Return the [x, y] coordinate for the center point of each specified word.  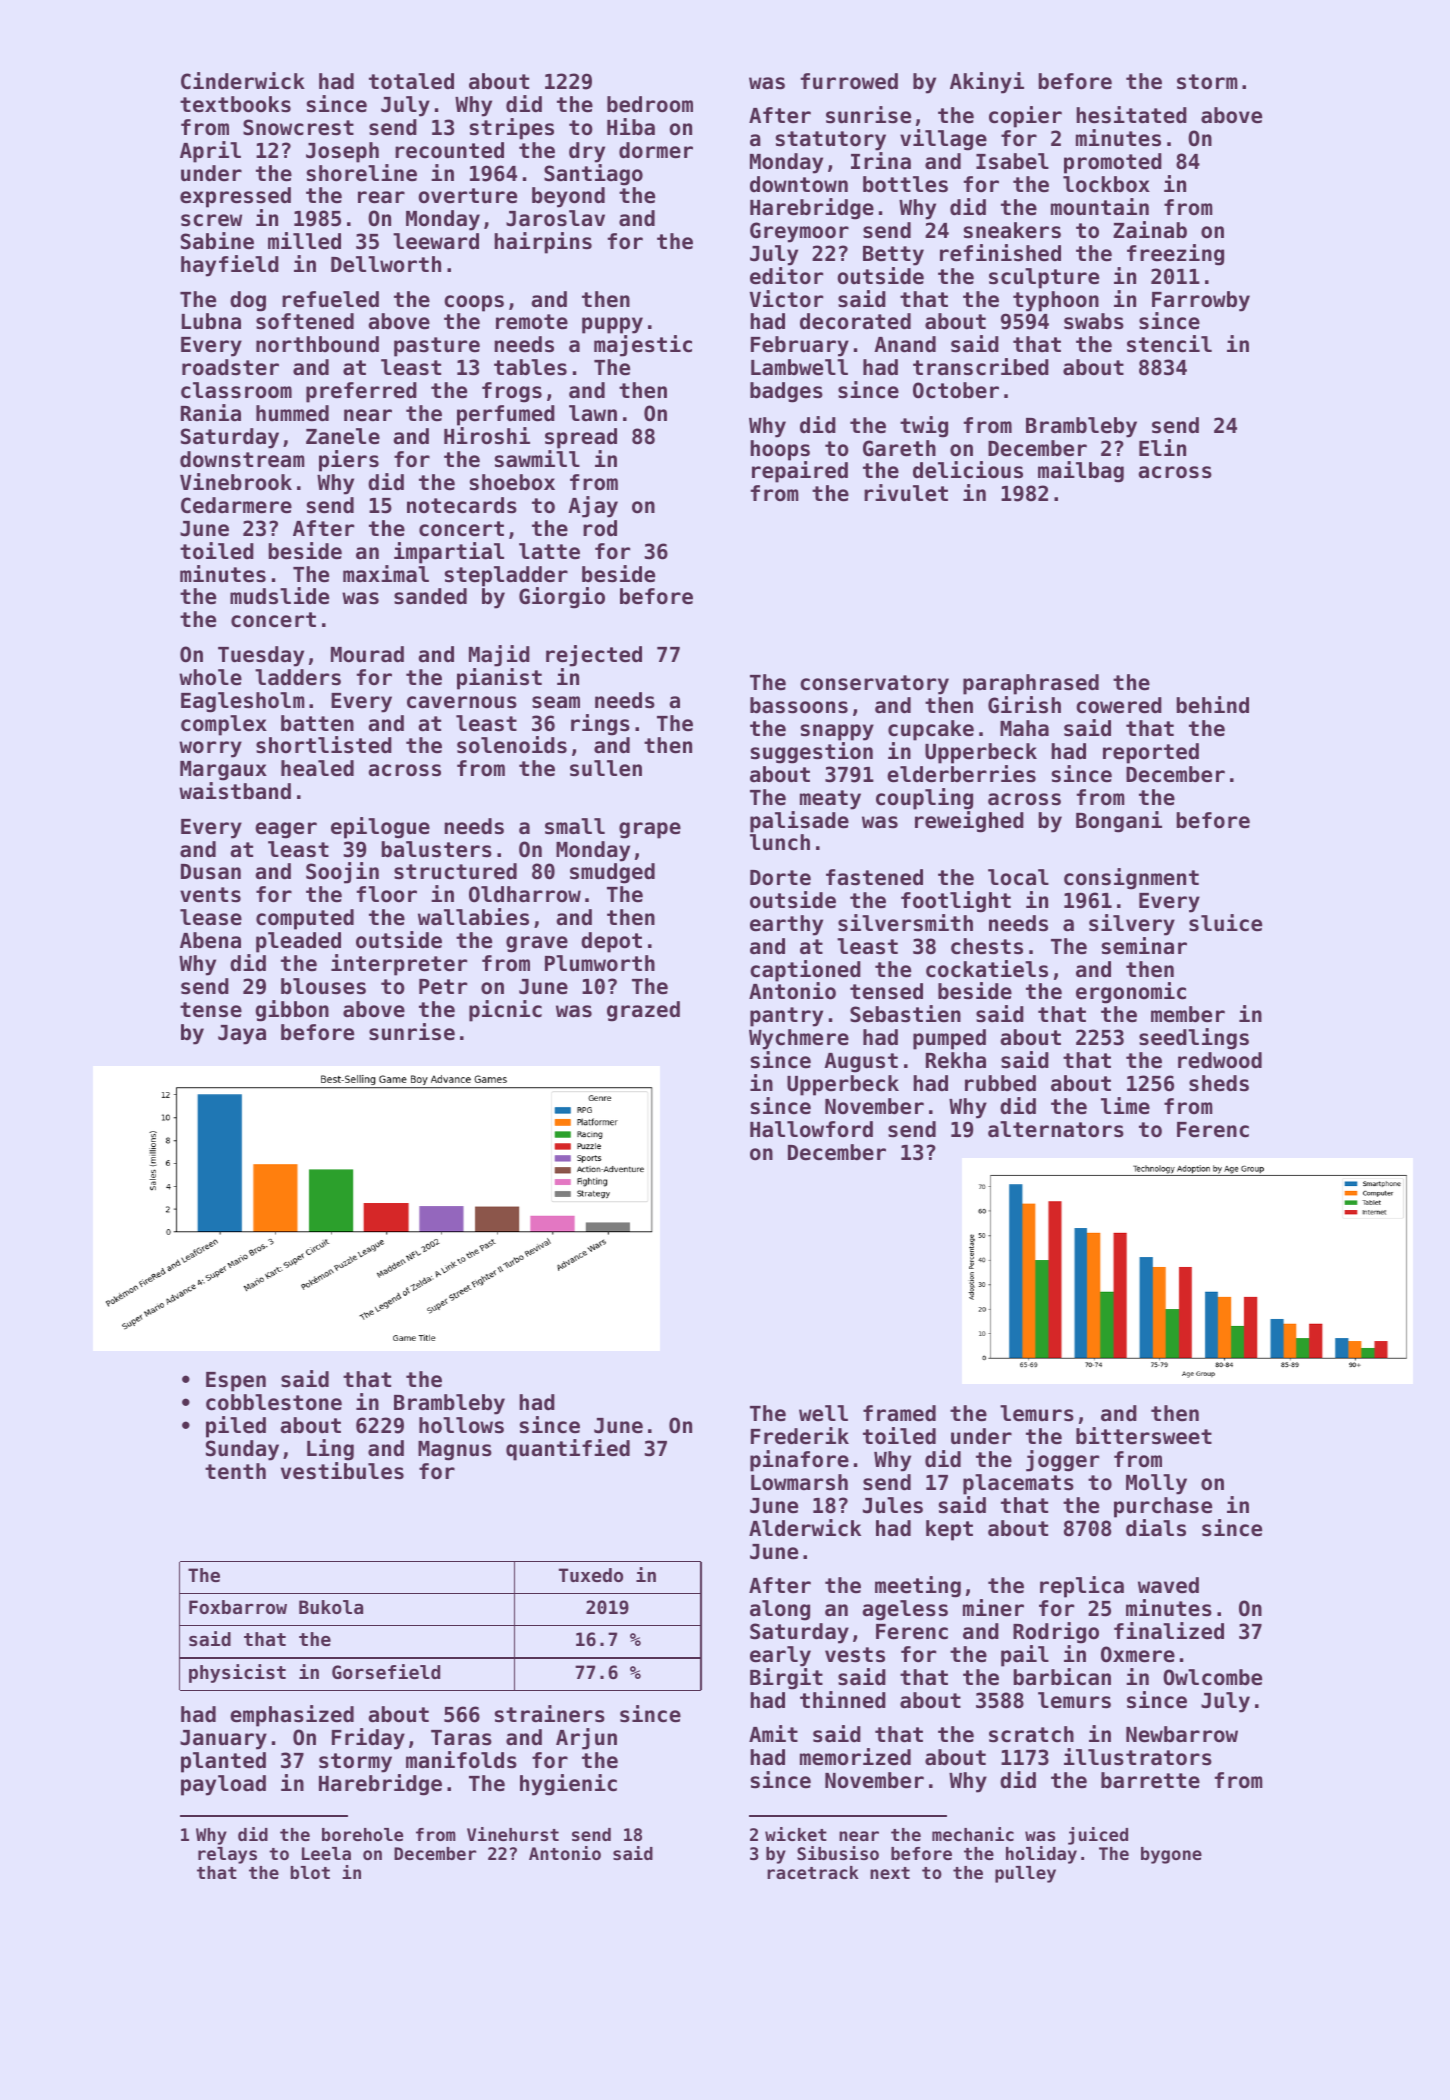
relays [227, 1855]
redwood [1220, 1060]
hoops [780, 450]
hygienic [568, 1785]
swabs [1094, 321]
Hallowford [811, 1129]
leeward [436, 241]
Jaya [242, 1035]
